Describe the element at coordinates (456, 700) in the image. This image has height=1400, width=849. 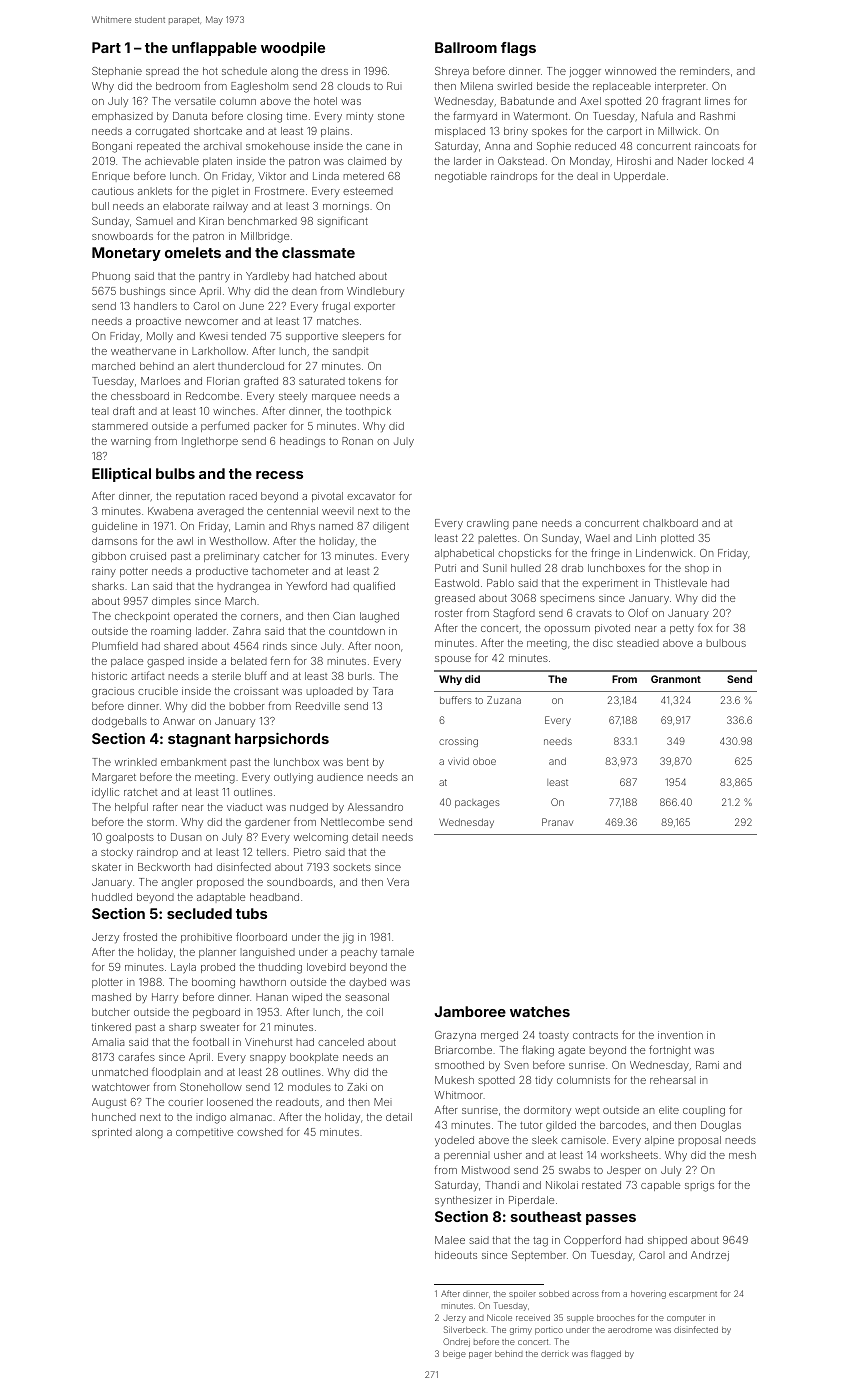
I see `buffers` at that location.
